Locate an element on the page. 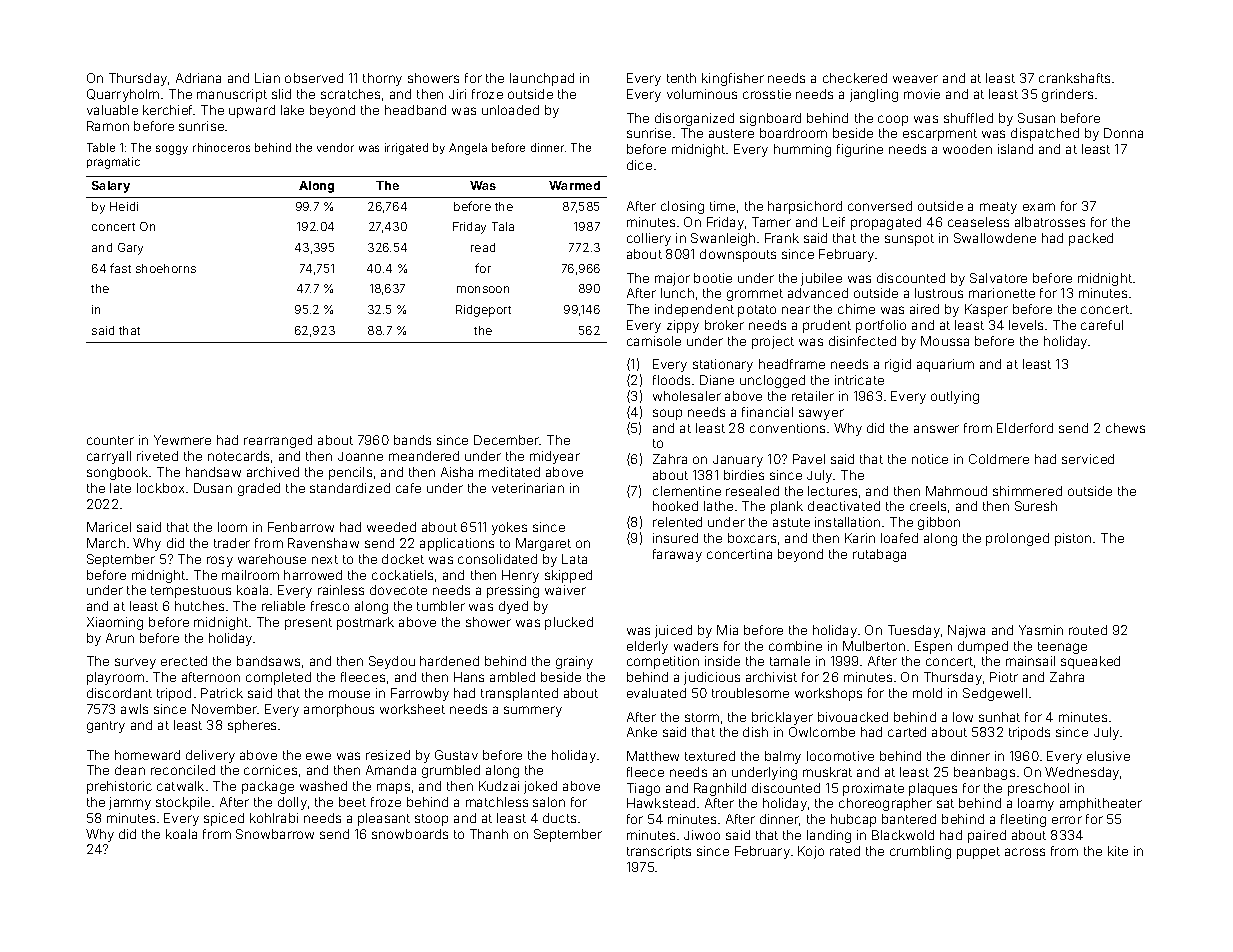  checkered is located at coordinates (855, 78).
